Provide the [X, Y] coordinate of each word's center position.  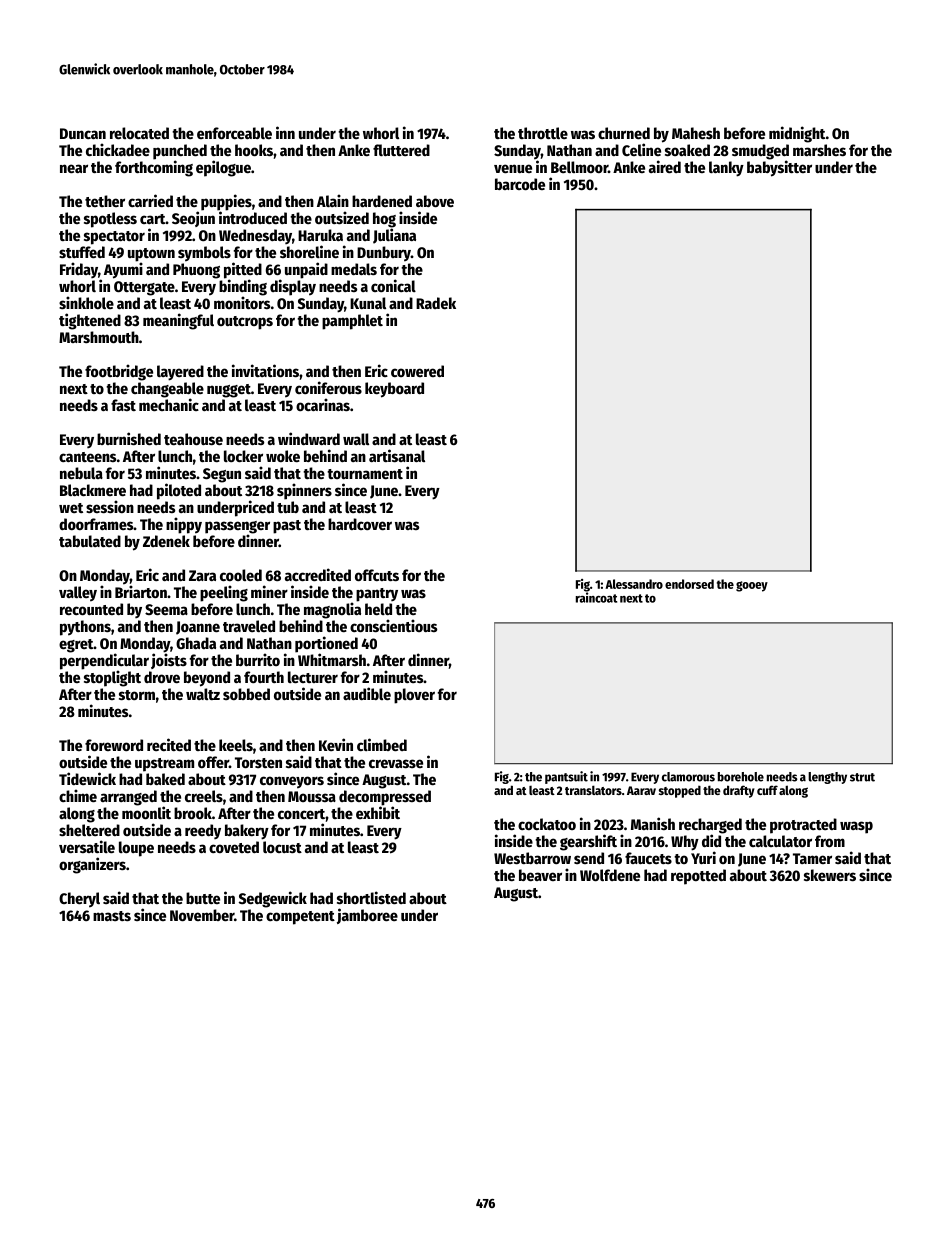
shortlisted [371, 897]
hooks [254, 150]
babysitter [779, 168]
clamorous [688, 777]
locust [282, 847]
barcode [520, 184]
